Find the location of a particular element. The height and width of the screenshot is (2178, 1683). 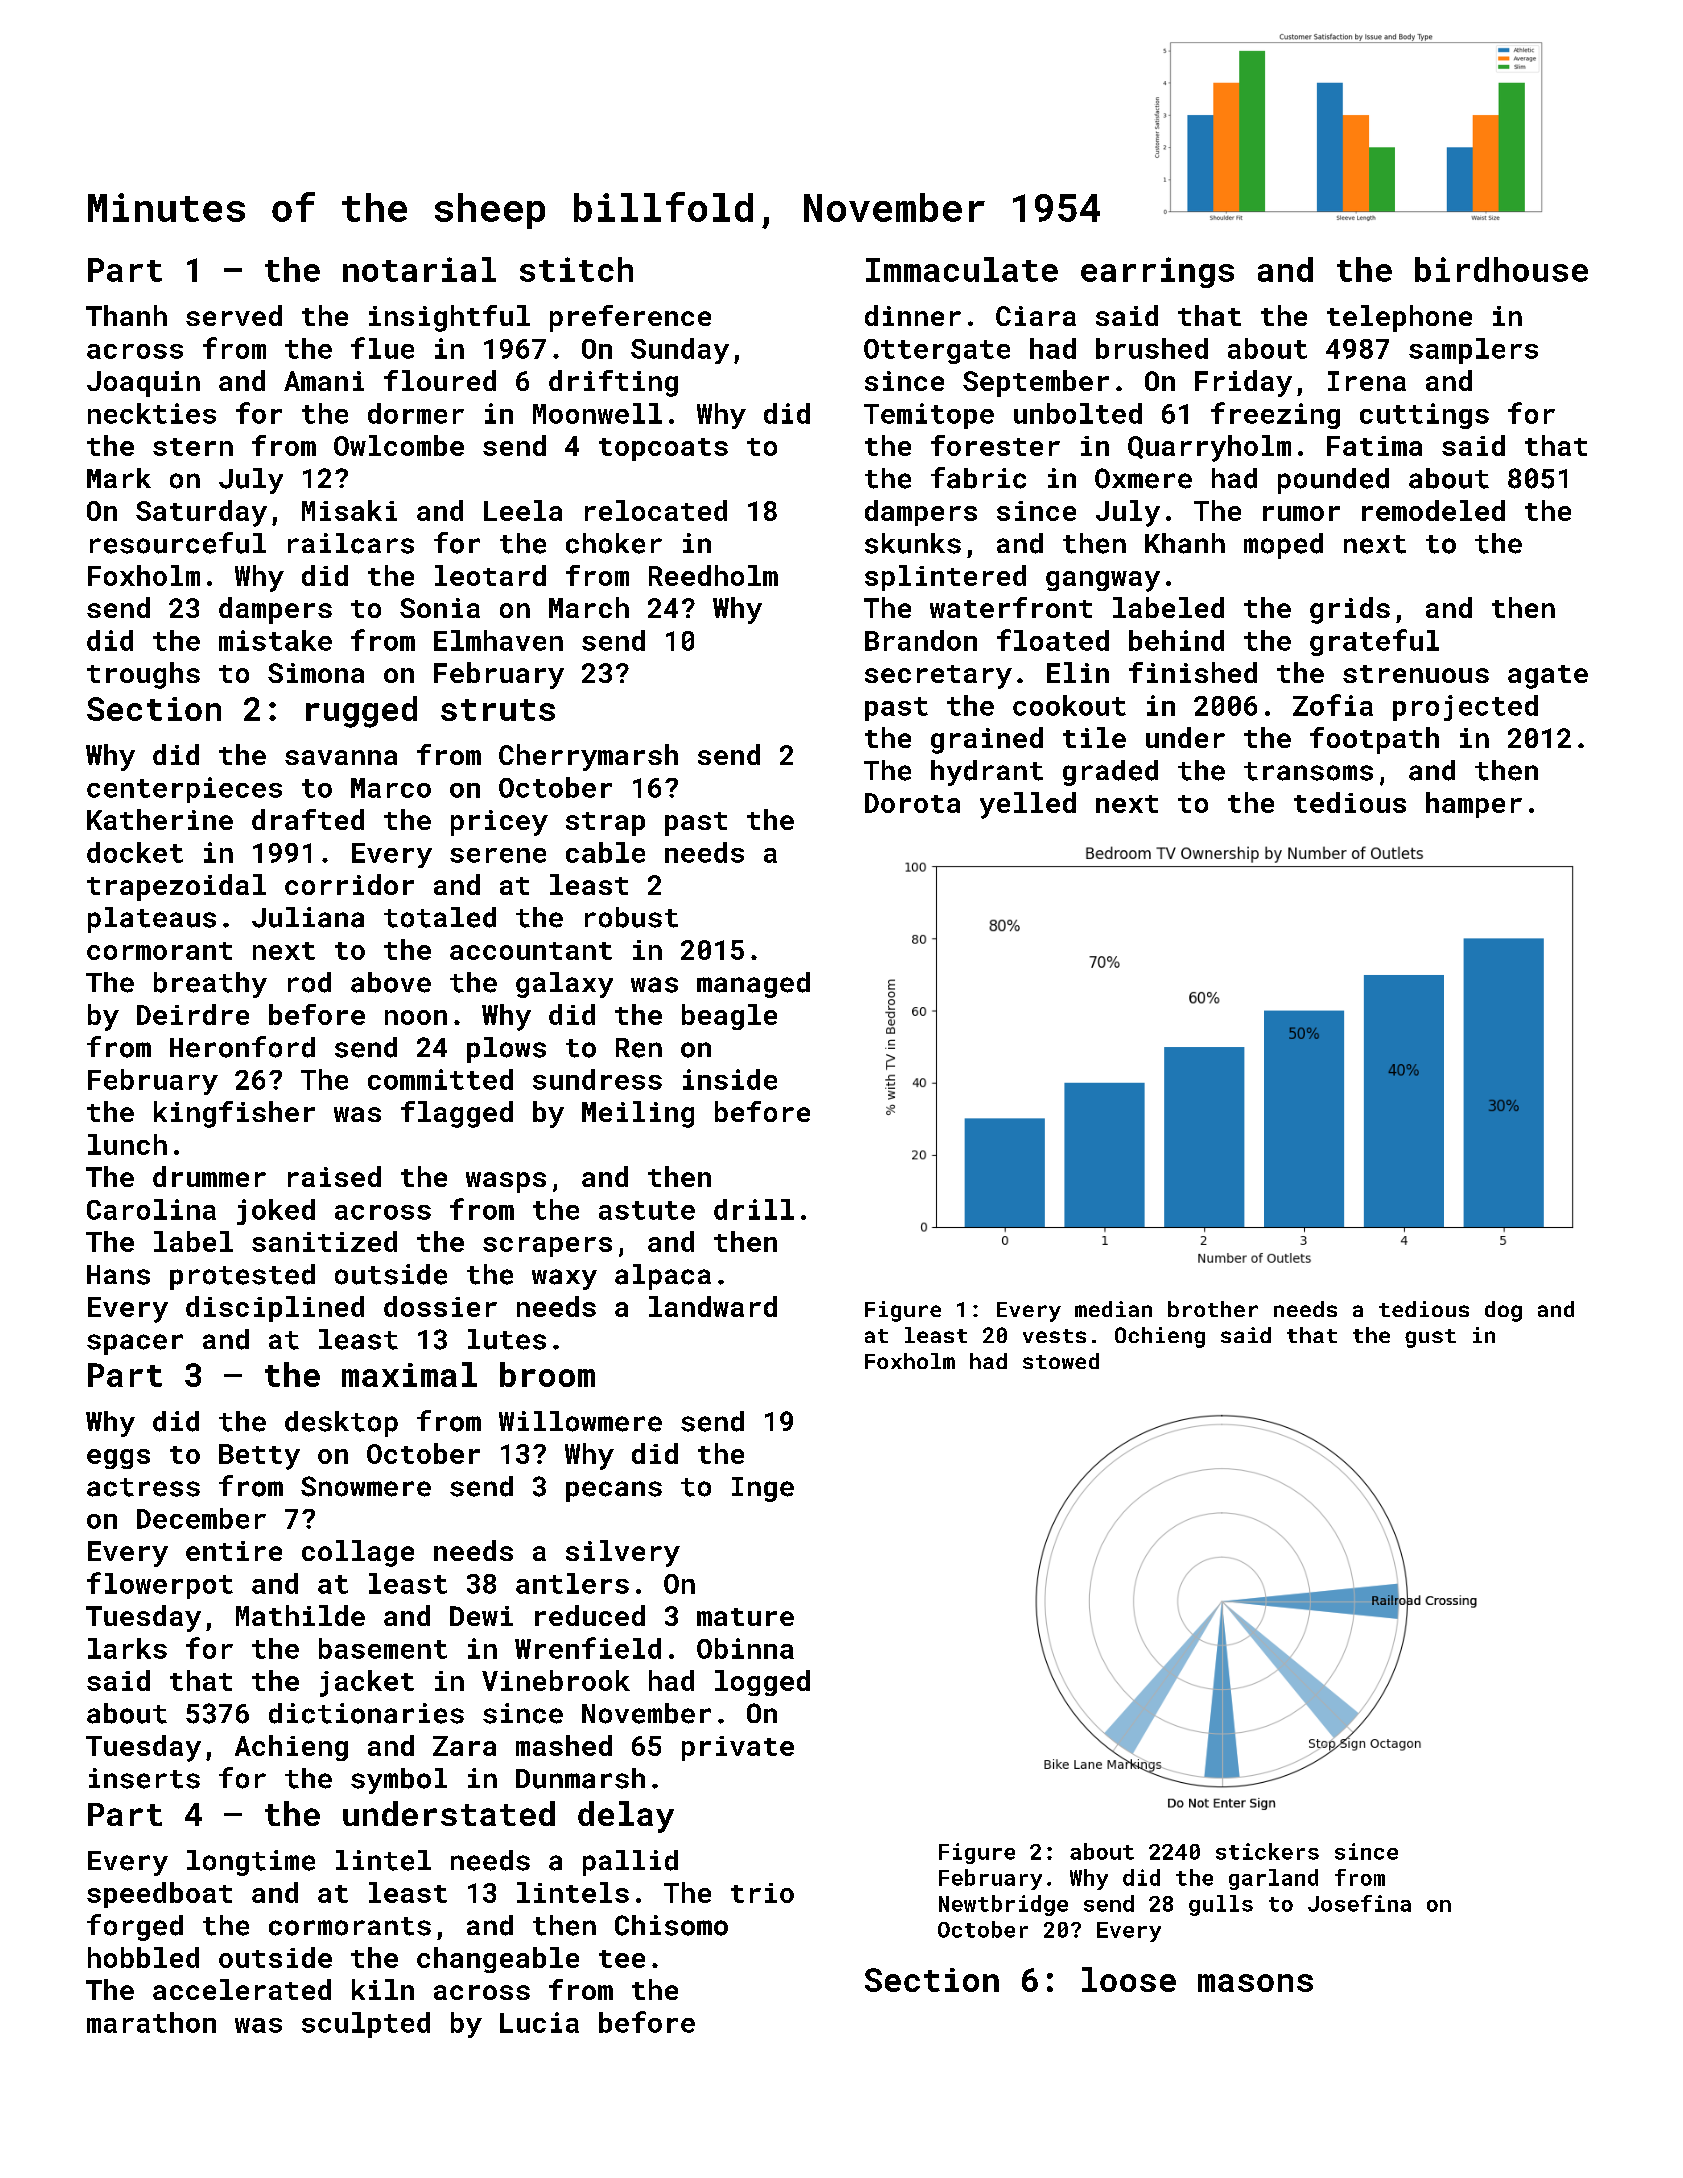

projected is located at coordinates (1465, 708).
